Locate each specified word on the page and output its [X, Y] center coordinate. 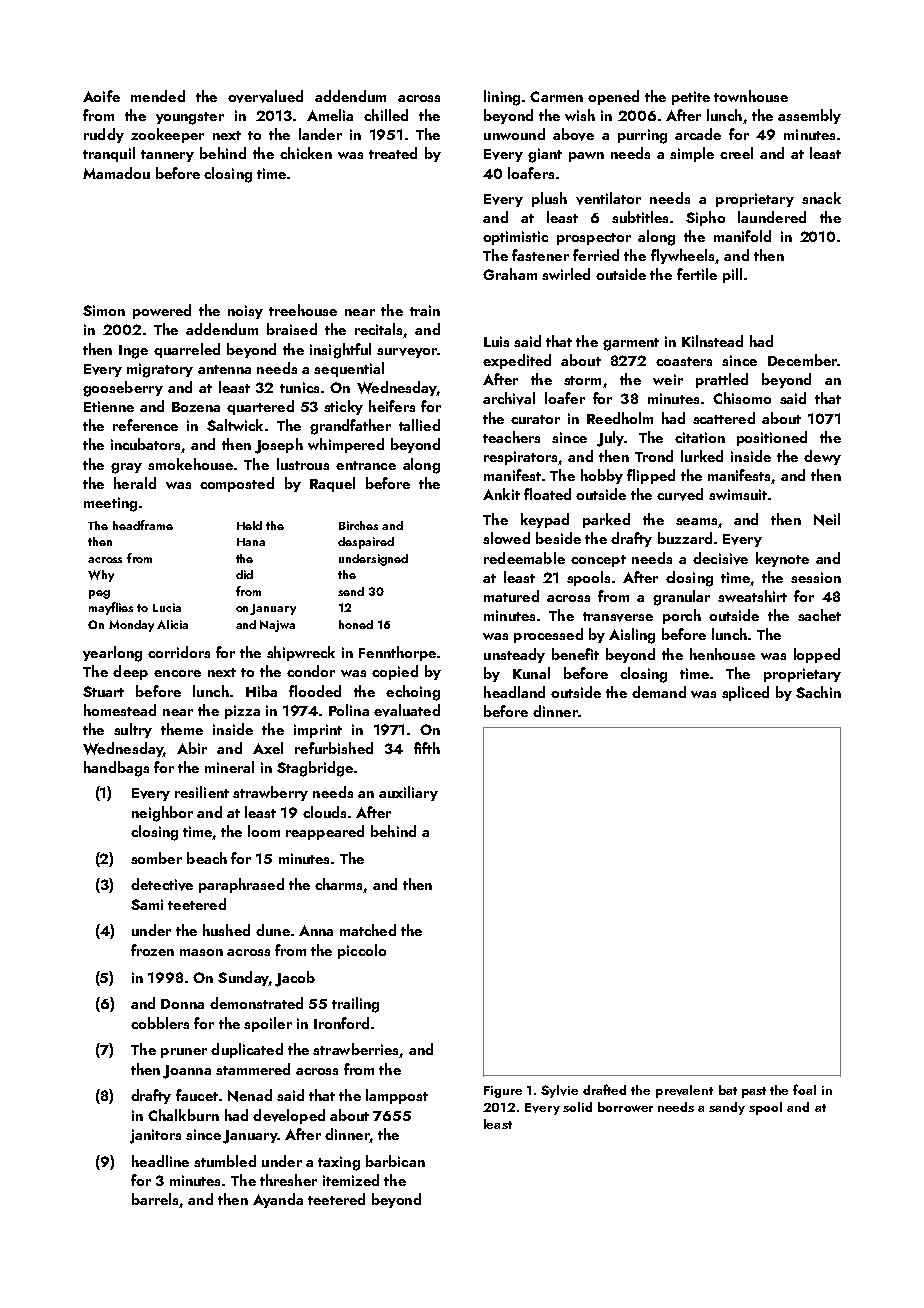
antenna [224, 369]
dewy [822, 457]
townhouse [751, 96]
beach [207, 858]
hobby [602, 476]
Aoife [101, 96]
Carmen [556, 96]
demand [659, 692]
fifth [427, 748]
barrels [155, 1199]
